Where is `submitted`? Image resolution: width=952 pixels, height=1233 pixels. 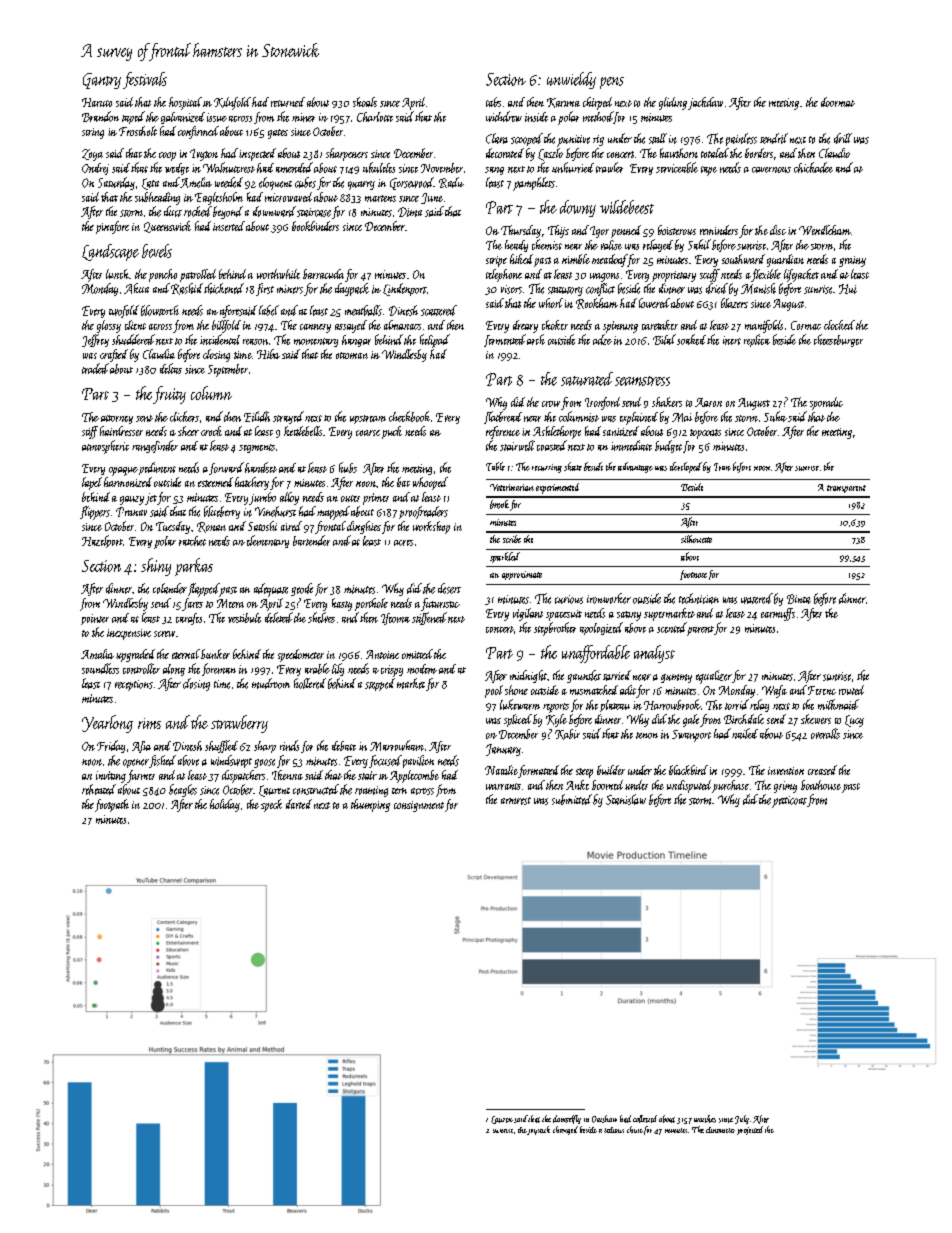
submitted is located at coordinates (572, 799).
